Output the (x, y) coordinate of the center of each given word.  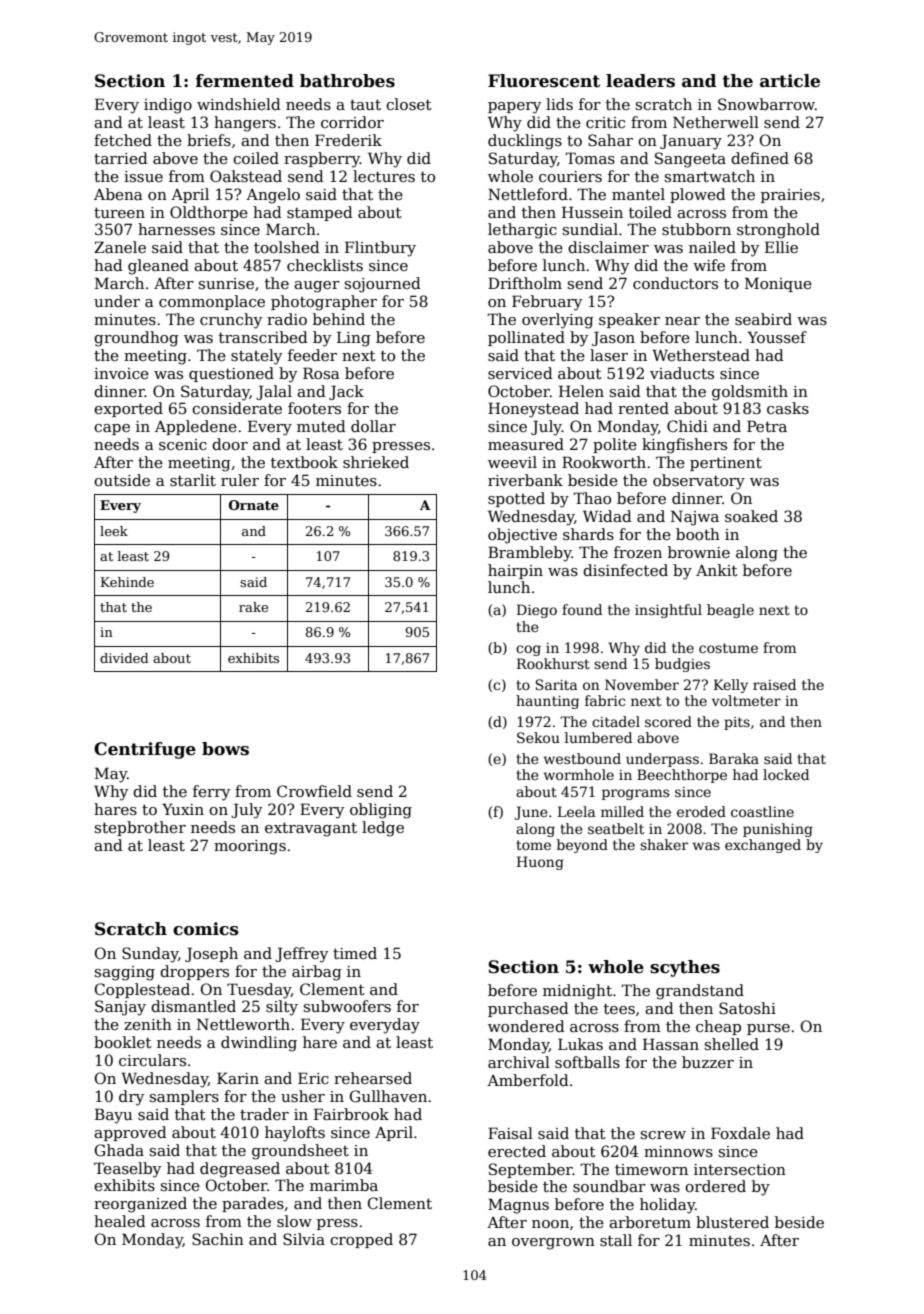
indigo (168, 106)
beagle (730, 611)
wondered (526, 1026)
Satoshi (747, 1008)
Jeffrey (301, 955)
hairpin (515, 571)
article (790, 81)
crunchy (231, 321)
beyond (582, 846)
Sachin (218, 1239)
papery (514, 108)
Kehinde (127, 582)
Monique (778, 284)
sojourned (383, 285)
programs (635, 794)
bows (225, 749)
